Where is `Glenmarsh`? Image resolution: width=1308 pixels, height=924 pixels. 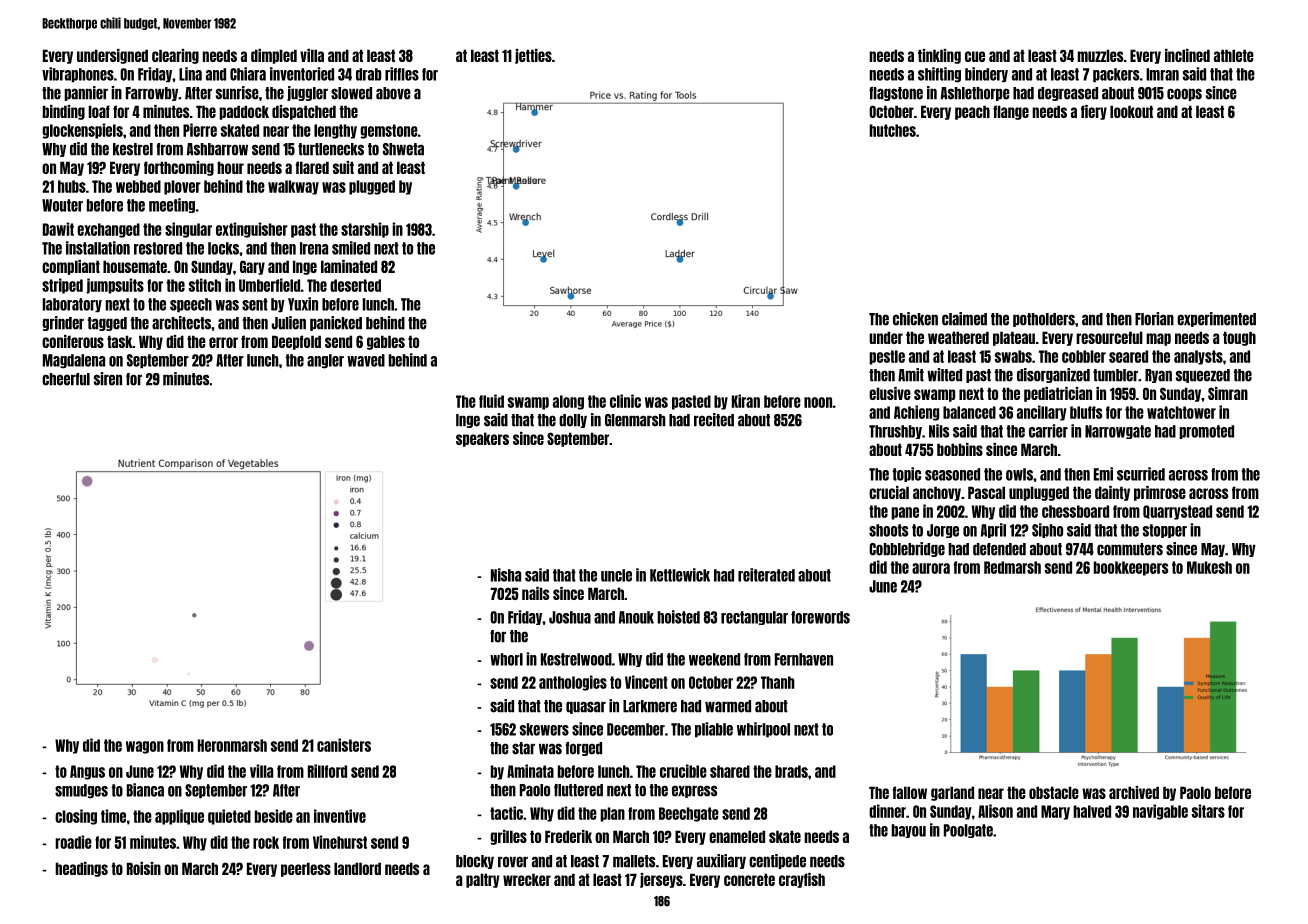 Glenmarsh is located at coordinates (635, 420).
